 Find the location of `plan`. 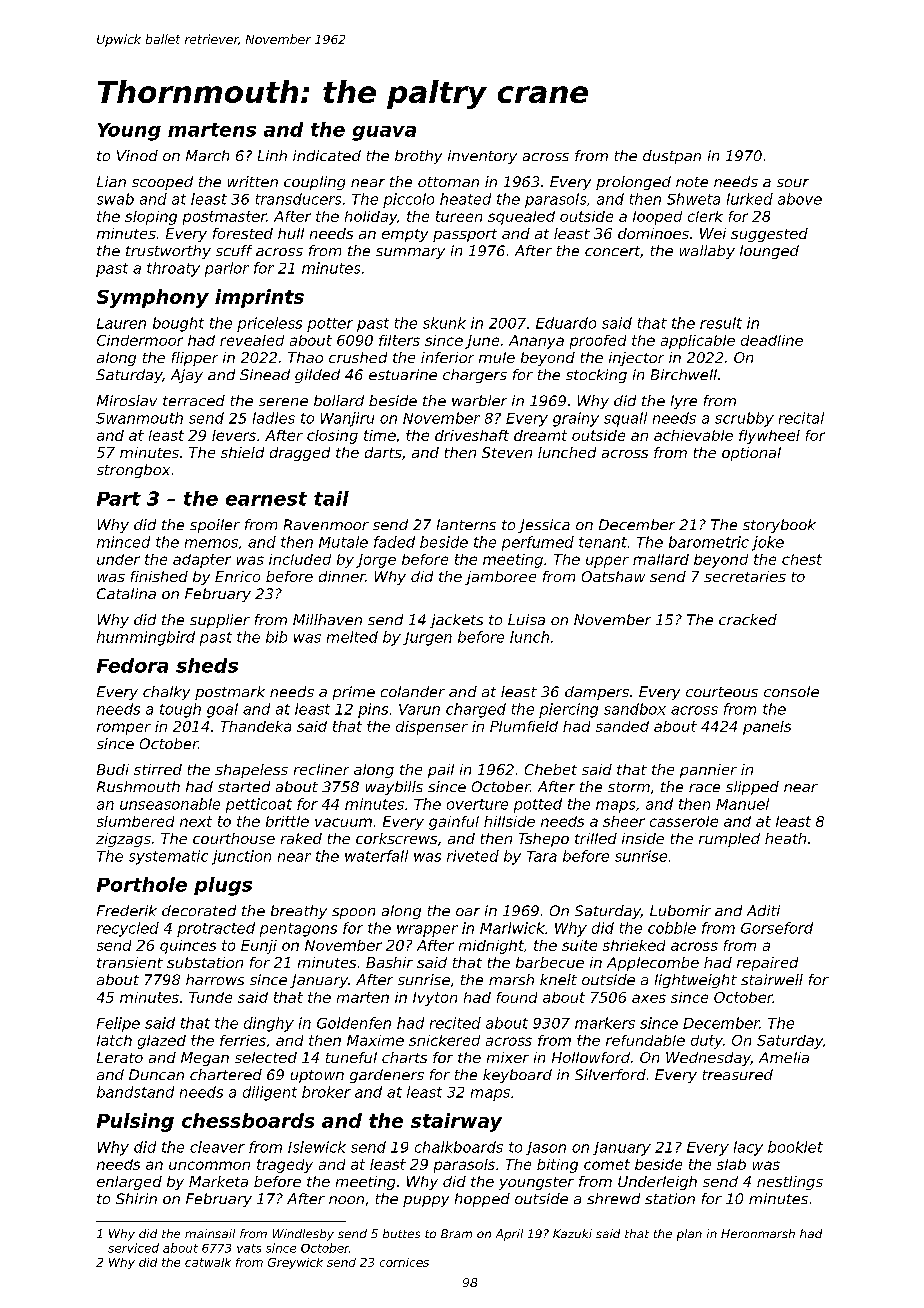

plan is located at coordinates (689, 1235).
